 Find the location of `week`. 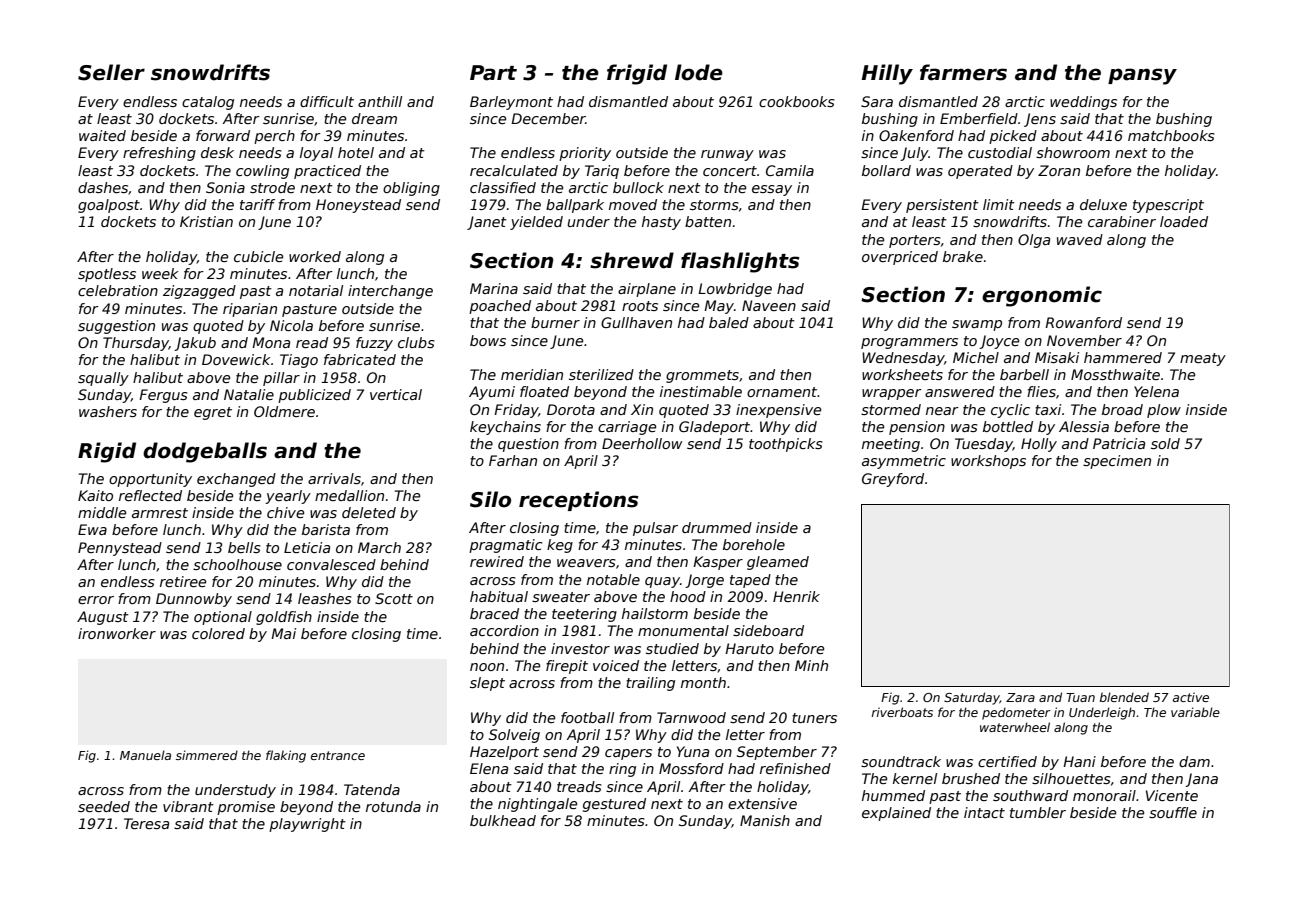

week is located at coordinates (160, 273).
